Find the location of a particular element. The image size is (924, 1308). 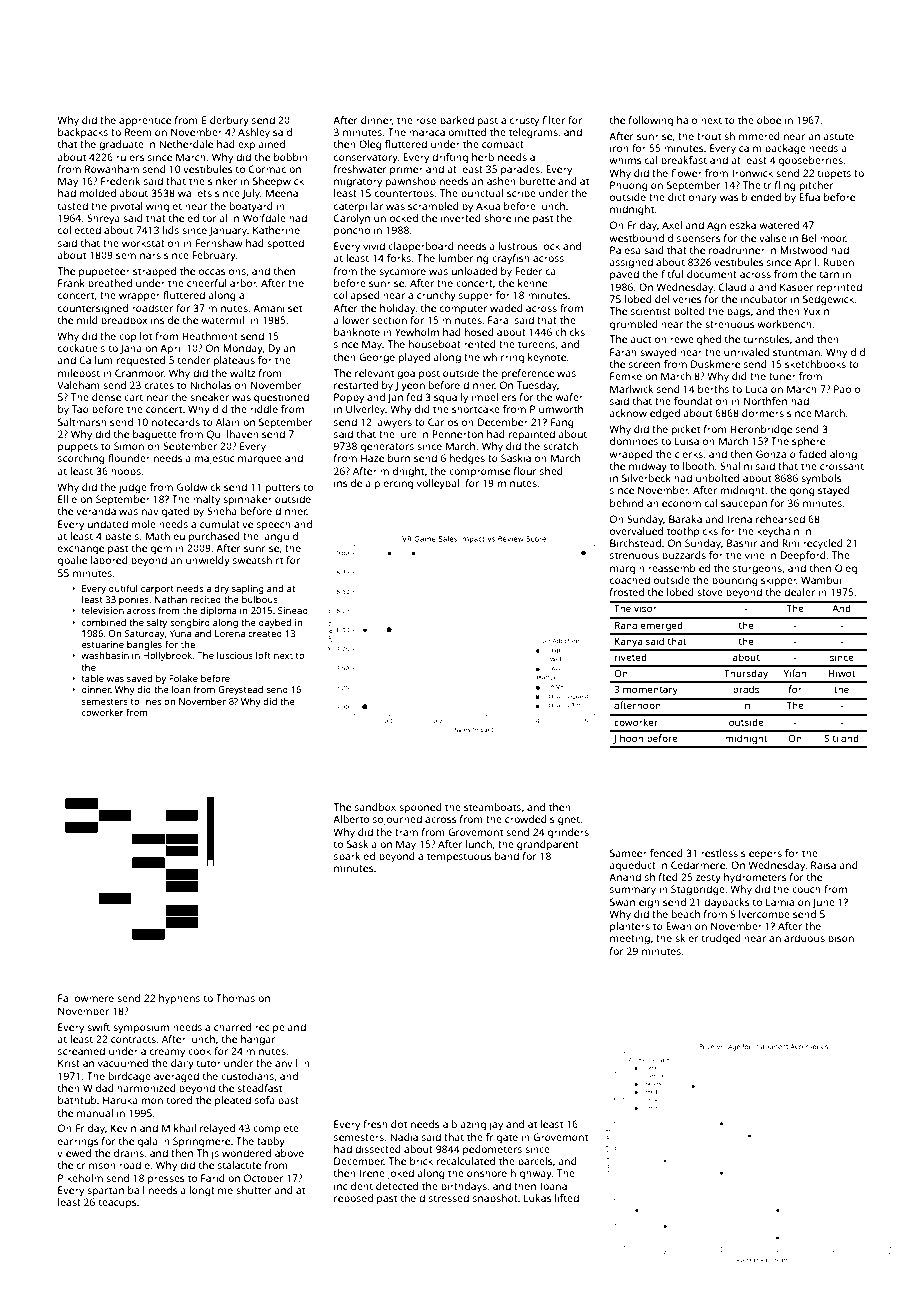

tempestuous is located at coordinates (459, 858).
